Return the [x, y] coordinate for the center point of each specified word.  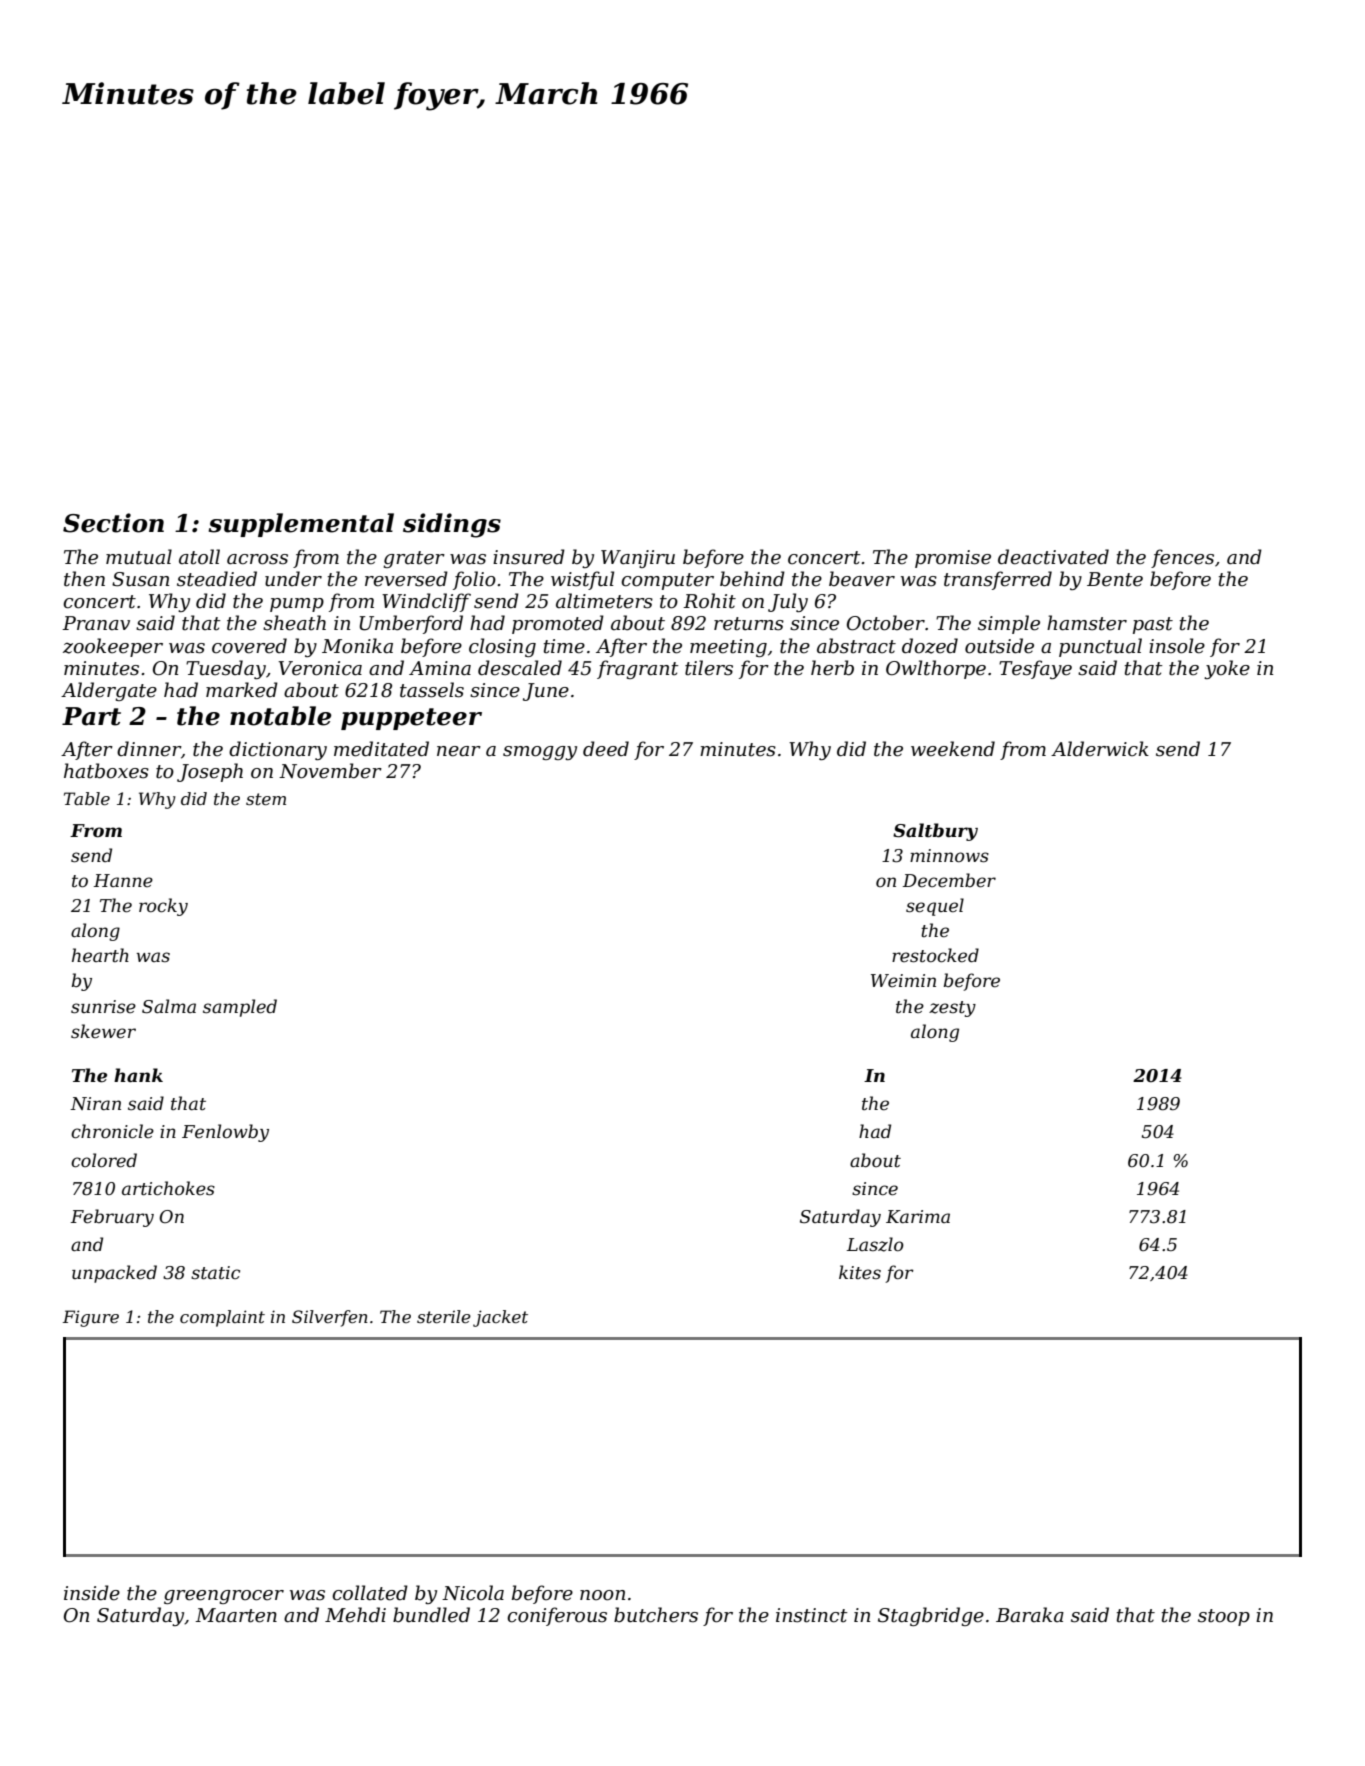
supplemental [301, 525]
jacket [500, 1318]
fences [1182, 558]
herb [832, 668]
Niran [95, 1103]
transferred [998, 580]
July [788, 602]
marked [242, 690]
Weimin [903, 980]
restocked [935, 955]
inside [92, 1593]
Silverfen [330, 1318]
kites [860, 1272]
